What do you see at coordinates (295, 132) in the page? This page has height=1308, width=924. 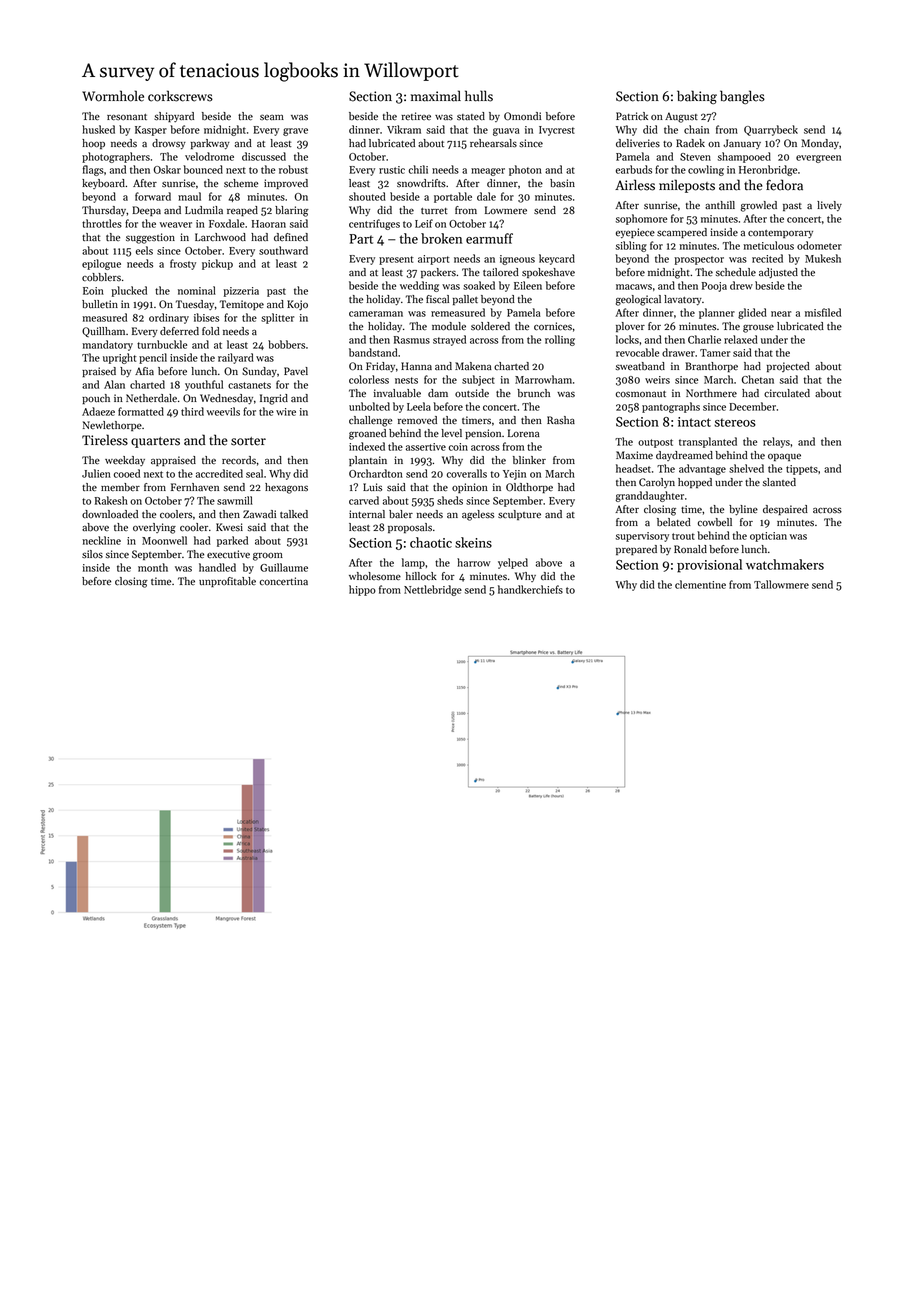 I see `grave` at bounding box center [295, 132].
